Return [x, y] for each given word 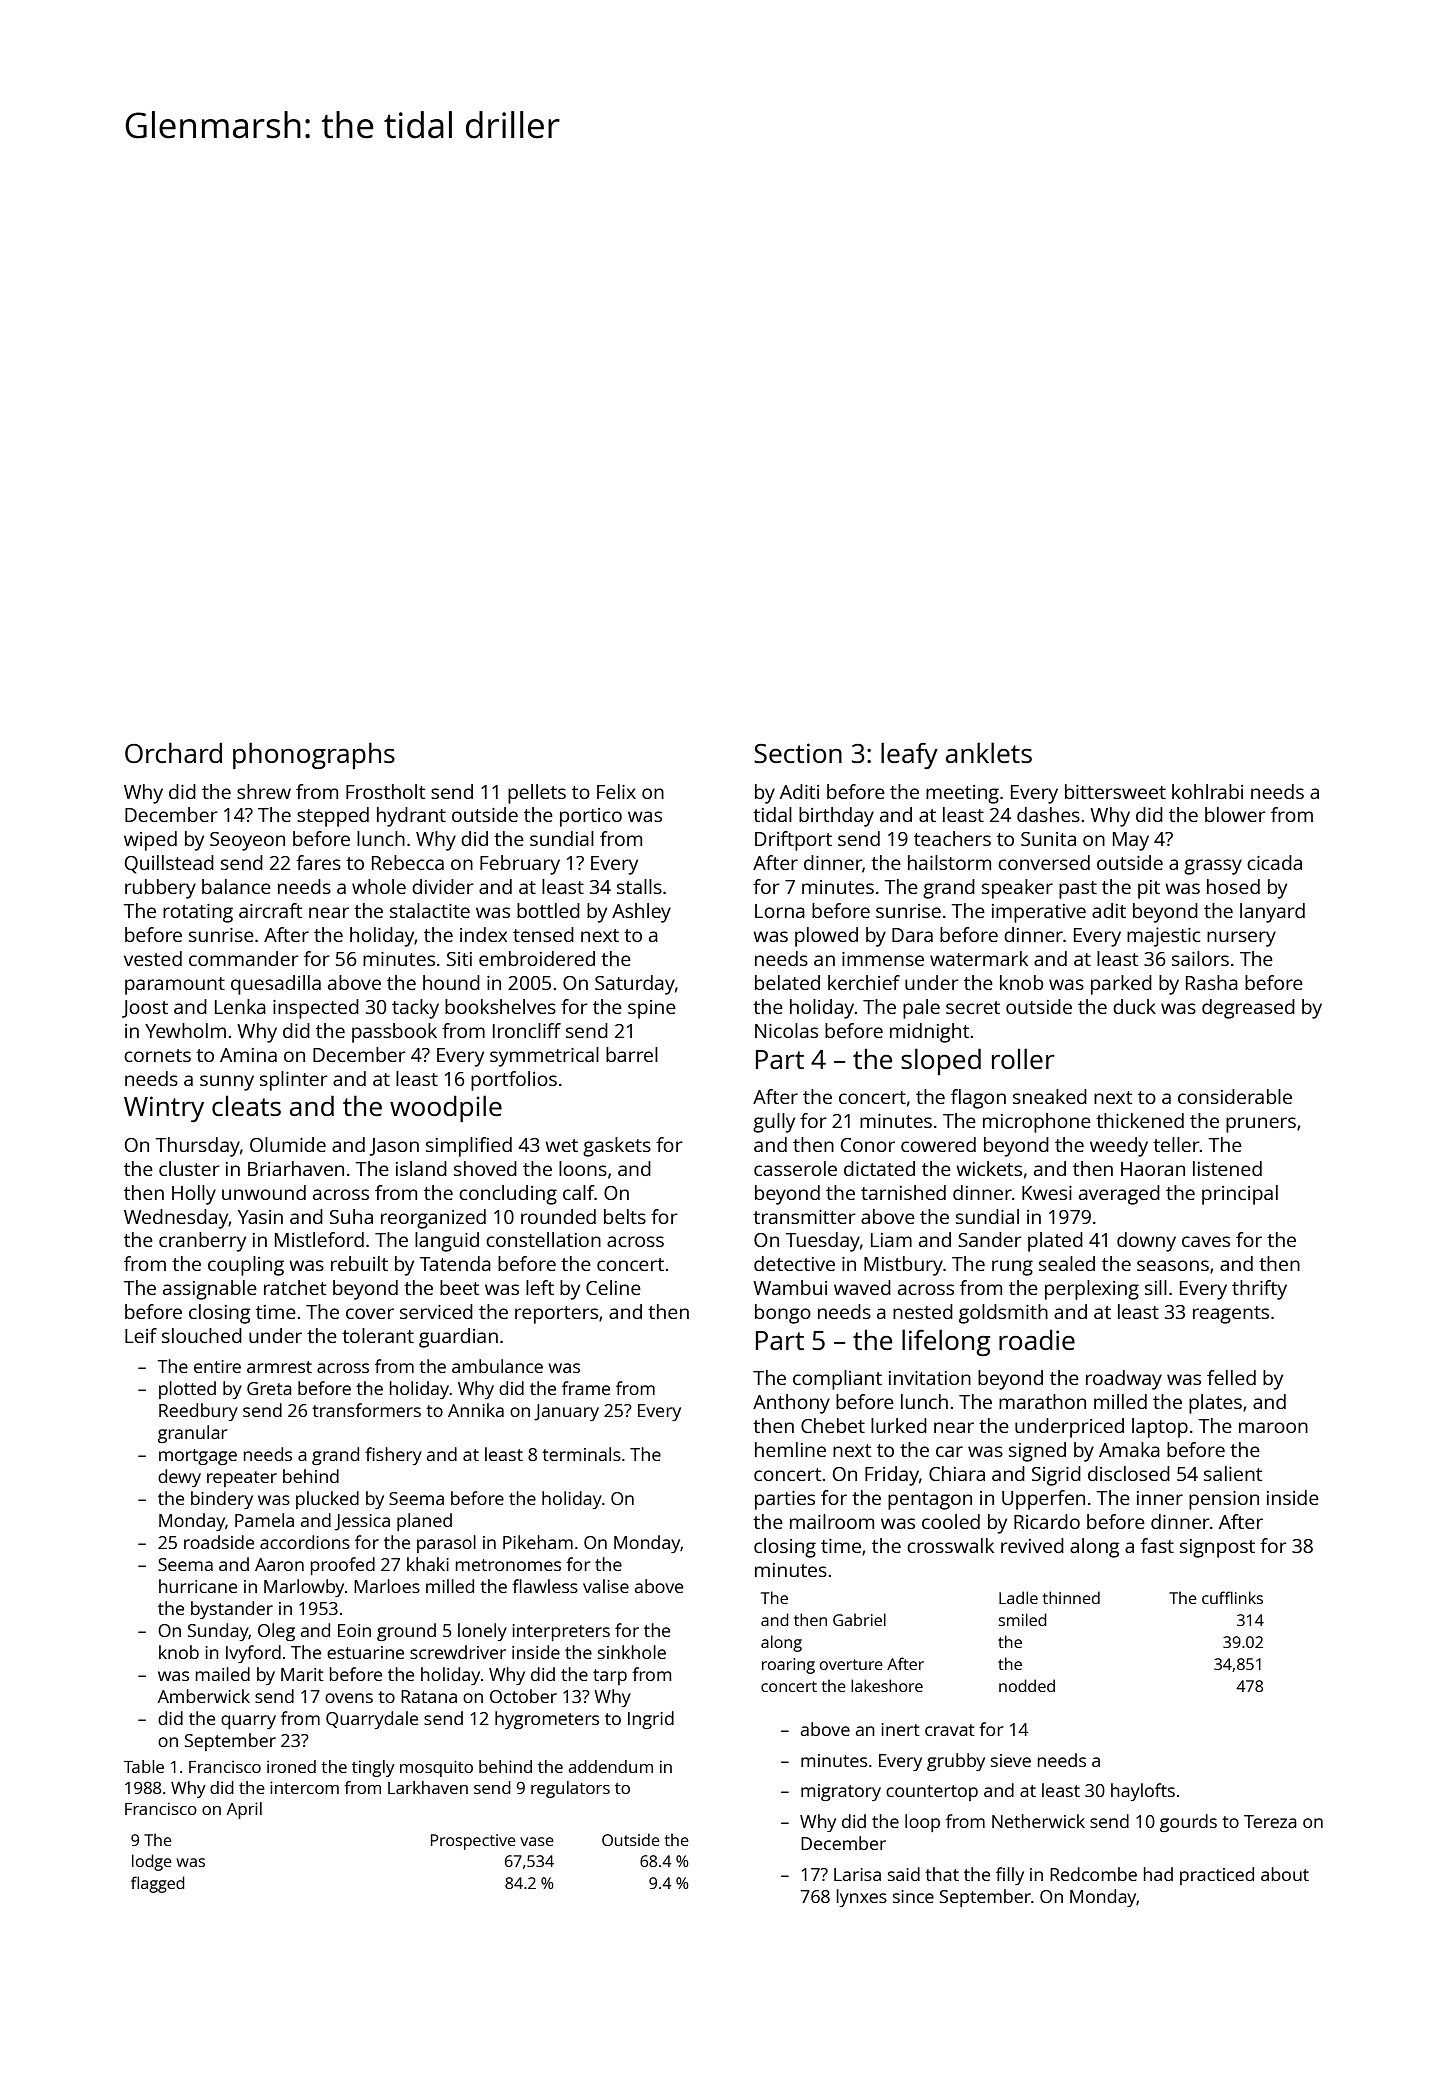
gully [774, 1123]
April [244, 1810]
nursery [1241, 939]
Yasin [260, 1217]
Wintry [164, 1109]
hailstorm [949, 862]
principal [1240, 1195]
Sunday [218, 1632]
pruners [1261, 1125]
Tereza [1270, 1821]
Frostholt [385, 791]
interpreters [561, 1632]
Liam [891, 1240]
